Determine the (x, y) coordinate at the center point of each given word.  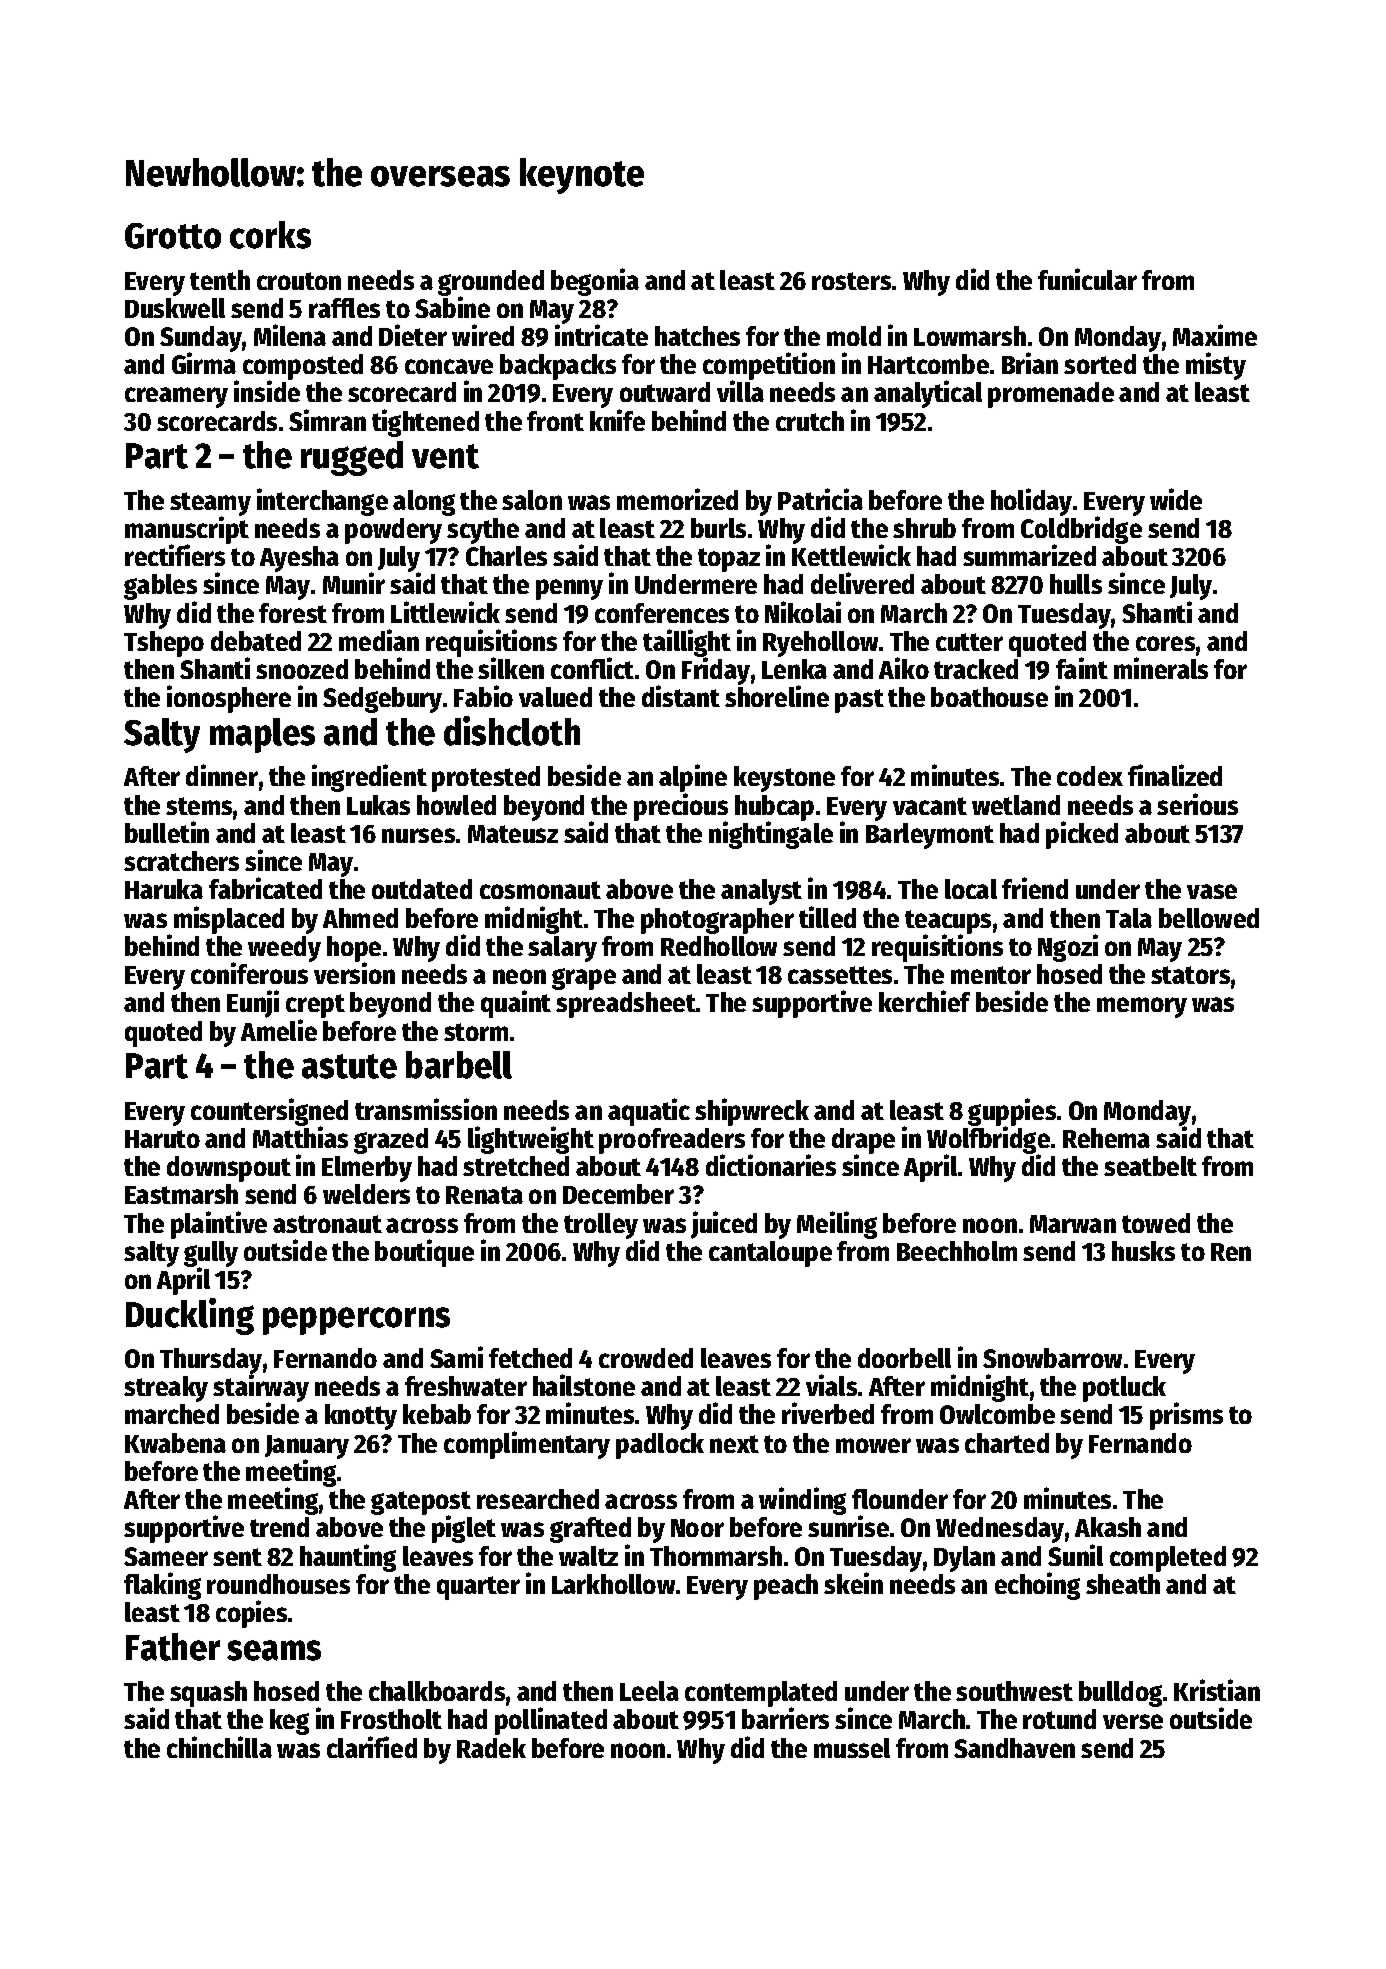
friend (1035, 888)
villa (740, 391)
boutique (424, 1253)
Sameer (166, 1556)
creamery (176, 397)
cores (1165, 643)
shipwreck (752, 1112)
